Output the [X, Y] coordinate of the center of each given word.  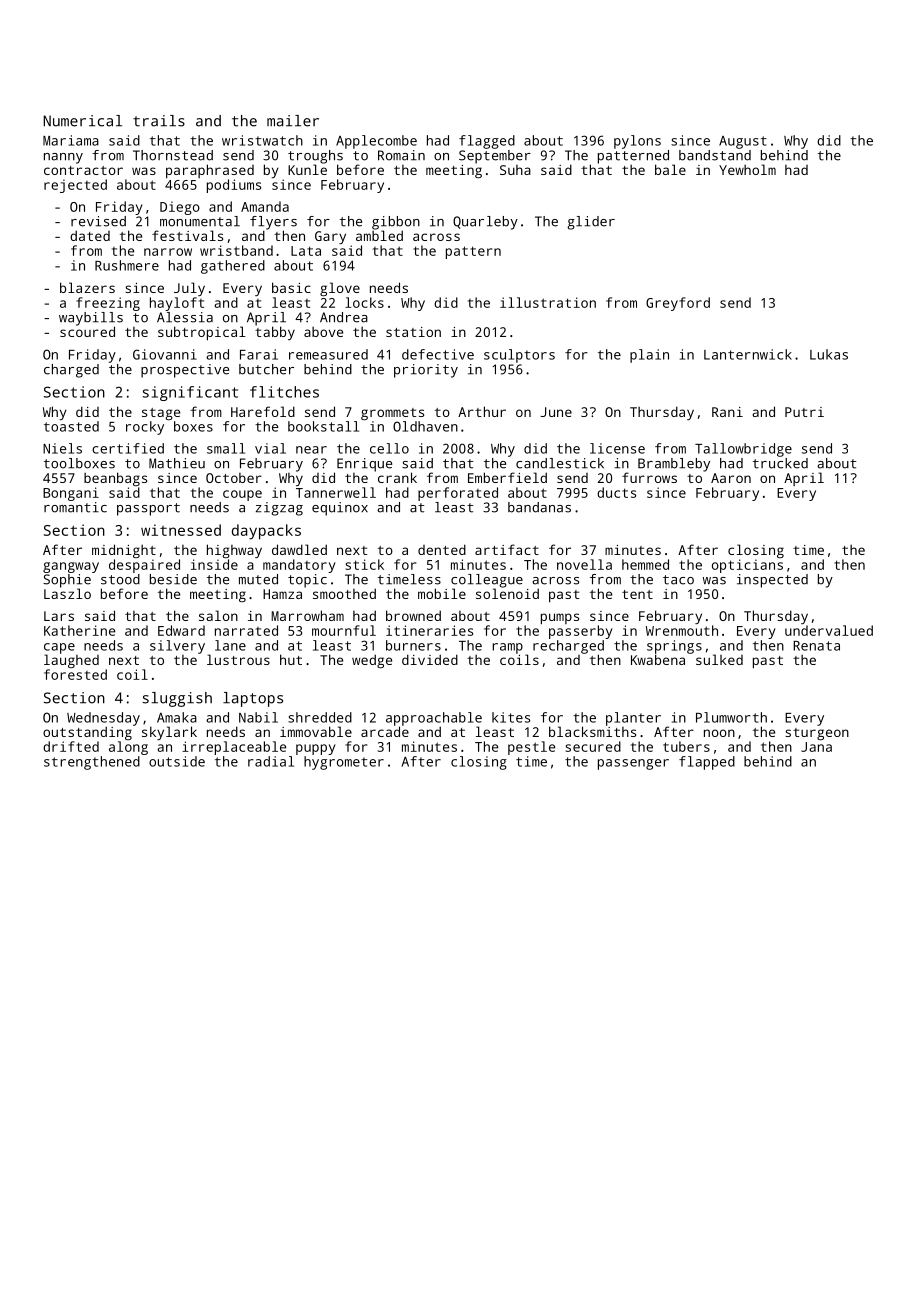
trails [159, 121]
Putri [804, 412]
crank [397, 477]
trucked [780, 463]
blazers [87, 287]
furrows [649, 477]
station [413, 332]
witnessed [181, 530]
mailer [293, 121]
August [743, 142]
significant [190, 393]
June [556, 412]
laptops [253, 699]
